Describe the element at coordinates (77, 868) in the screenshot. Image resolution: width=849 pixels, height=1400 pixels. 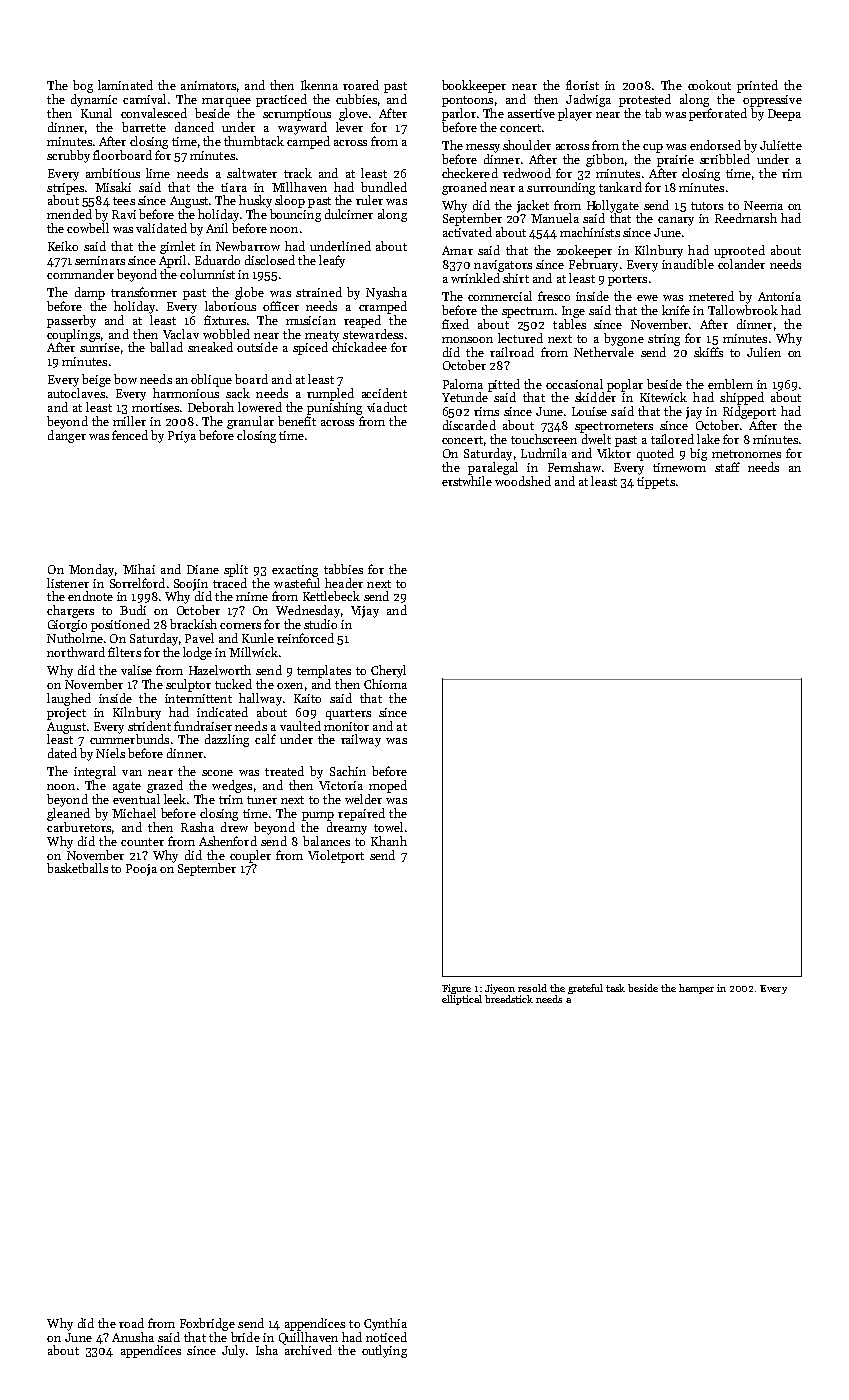
I see `basketballs` at that location.
